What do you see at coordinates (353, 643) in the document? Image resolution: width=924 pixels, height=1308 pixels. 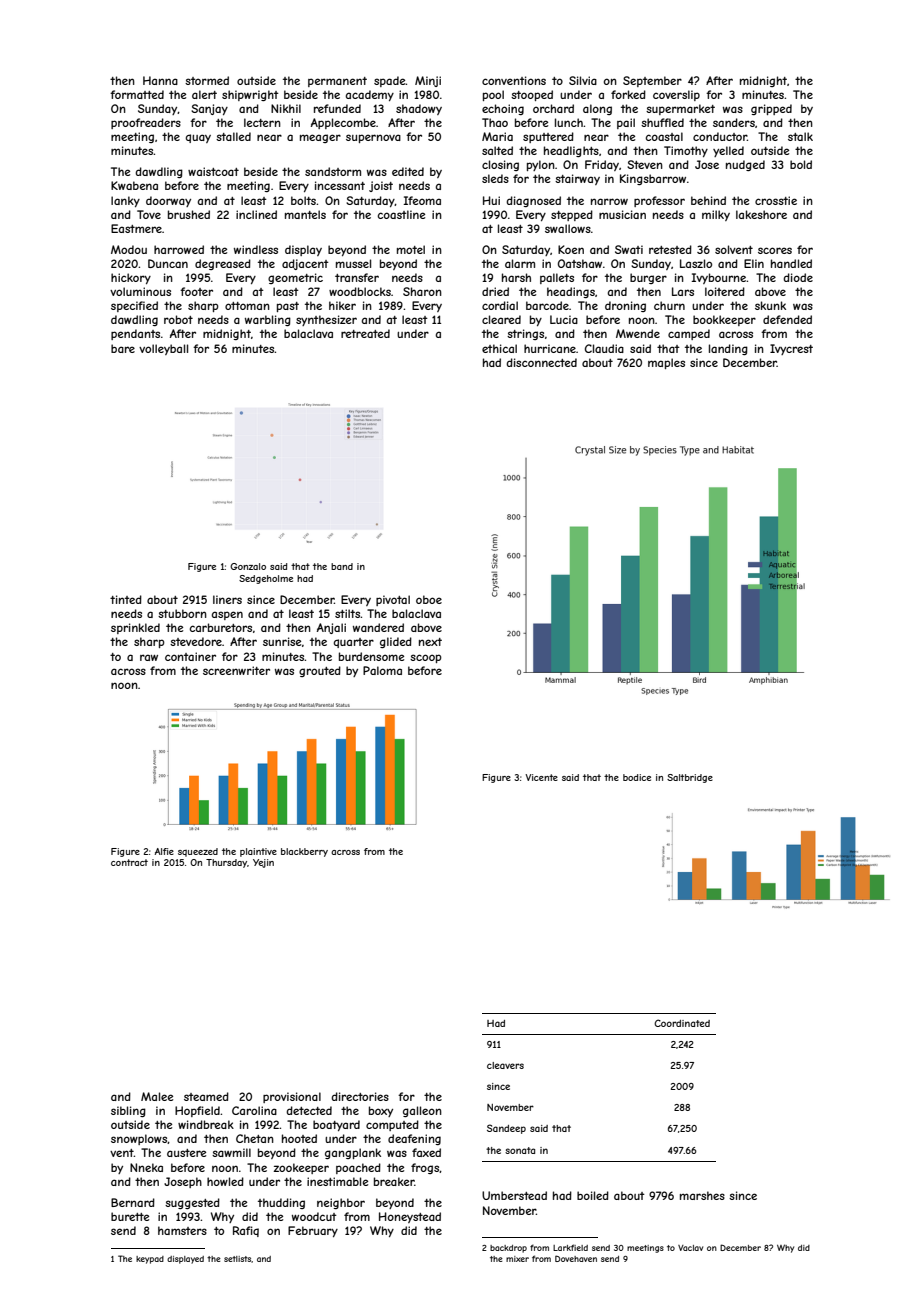 I see `quarter` at bounding box center [353, 643].
